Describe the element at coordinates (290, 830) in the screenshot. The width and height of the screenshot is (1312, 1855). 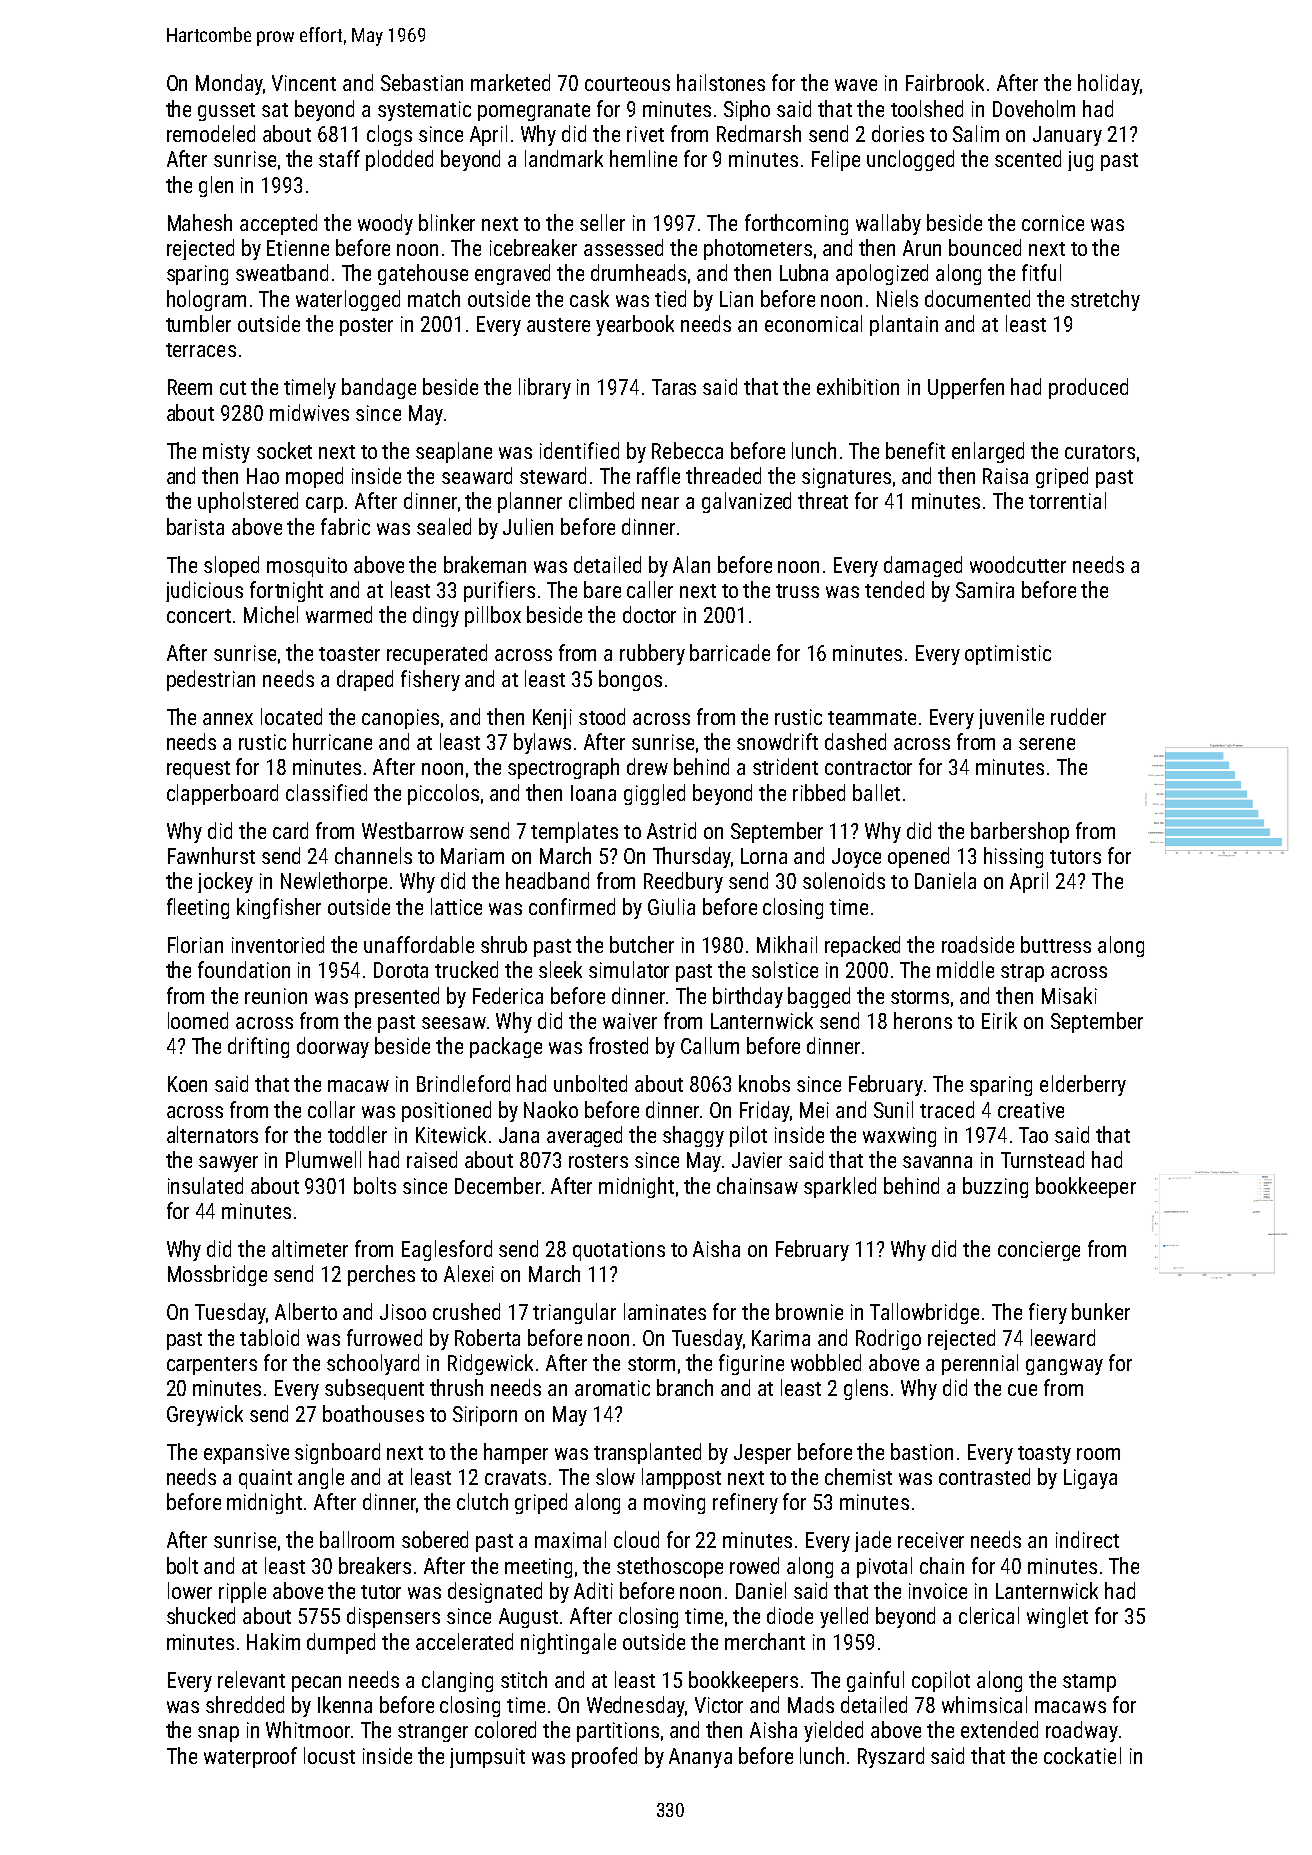
I see `card` at that location.
